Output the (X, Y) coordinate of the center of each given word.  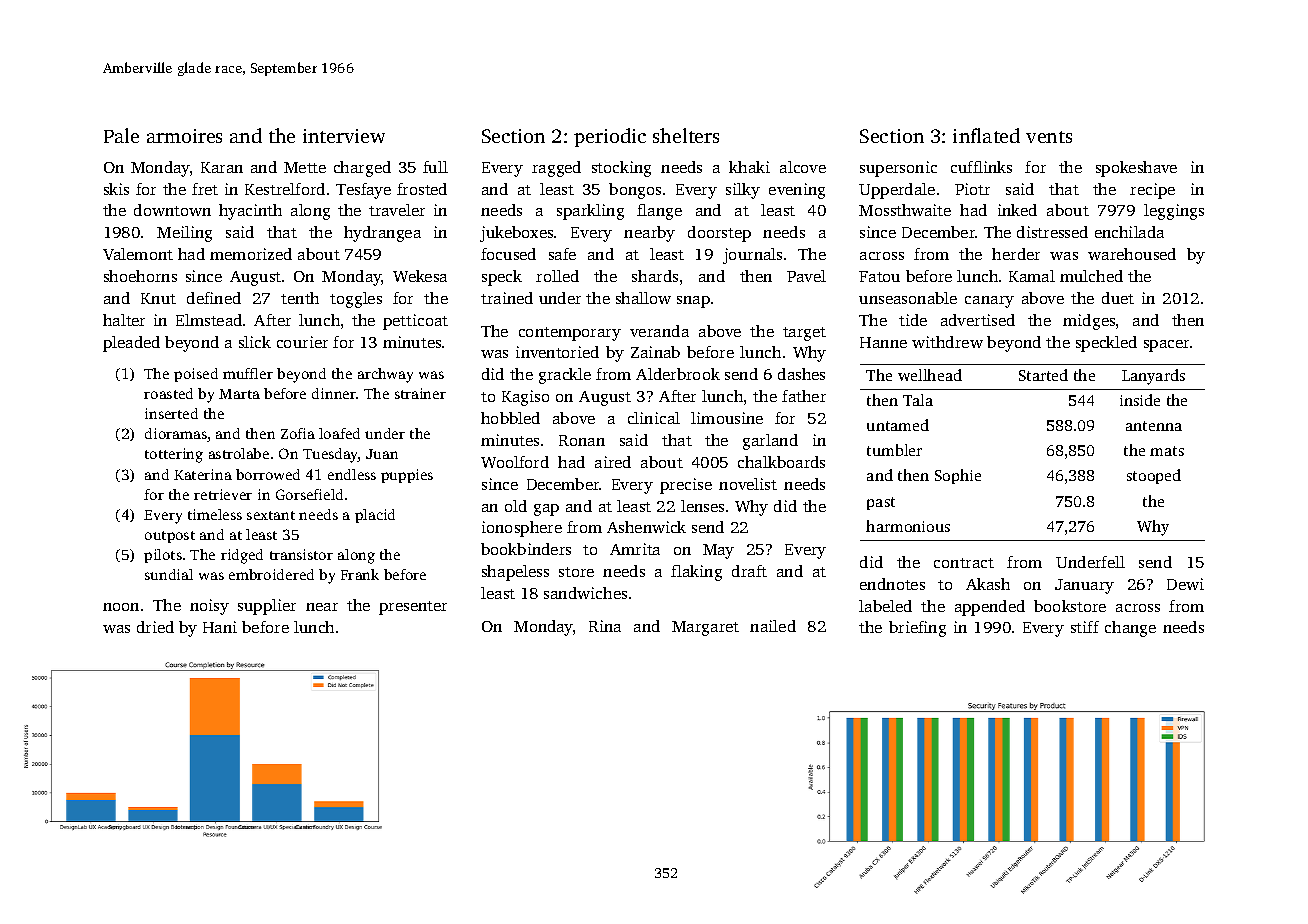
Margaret (705, 628)
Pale (121, 135)
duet (1118, 298)
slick (255, 342)
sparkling (590, 212)
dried (155, 627)
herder (1016, 254)
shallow (643, 298)
